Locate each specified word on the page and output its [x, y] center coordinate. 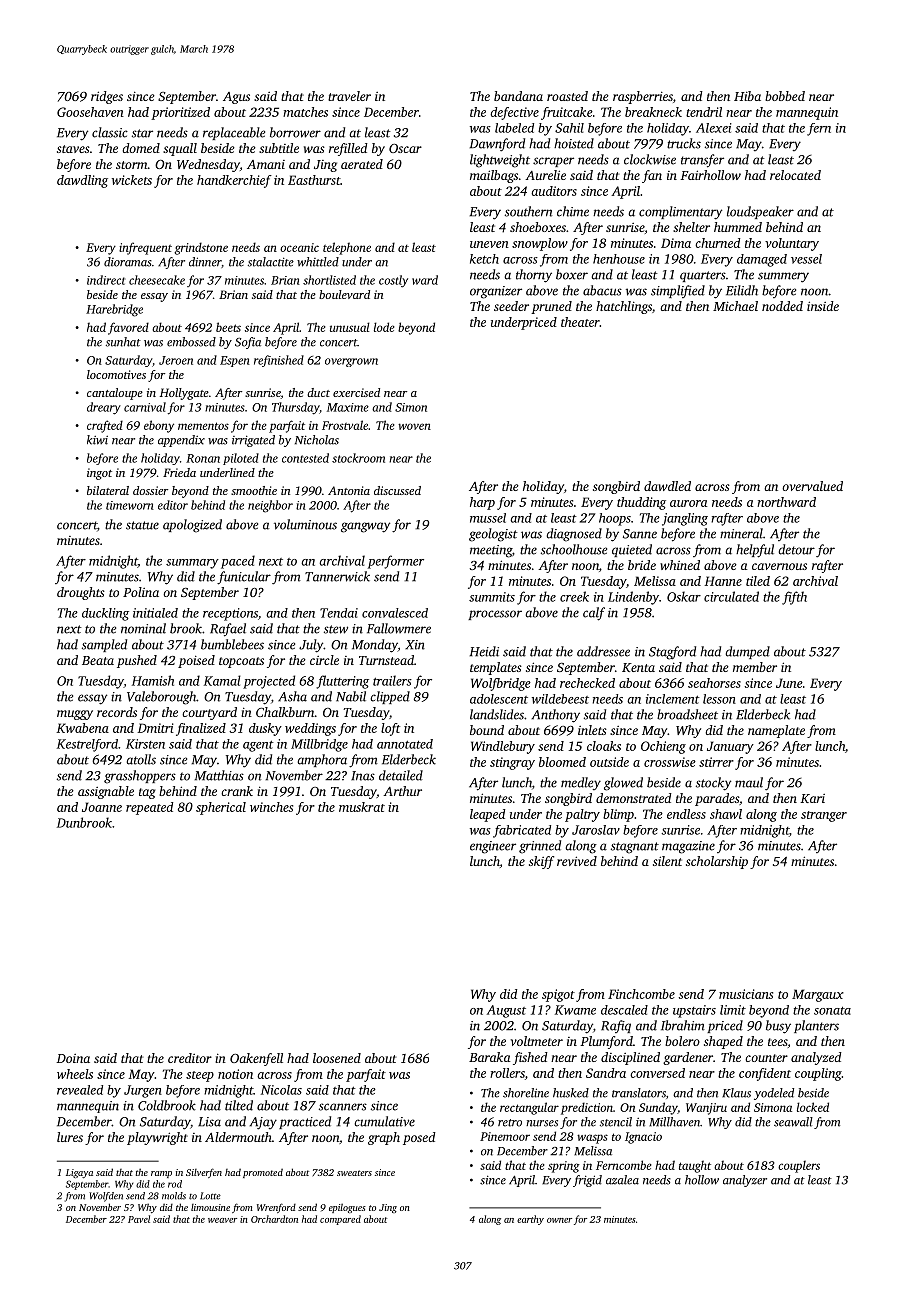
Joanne [102, 807]
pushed [137, 661]
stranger [824, 816]
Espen [235, 361]
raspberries [643, 97]
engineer [493, 847]
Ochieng [663, 747]
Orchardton [274, 1219]
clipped [390, 697]
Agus [236, 98]
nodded [782, 306]
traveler [349, 96]
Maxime [348, 407]
